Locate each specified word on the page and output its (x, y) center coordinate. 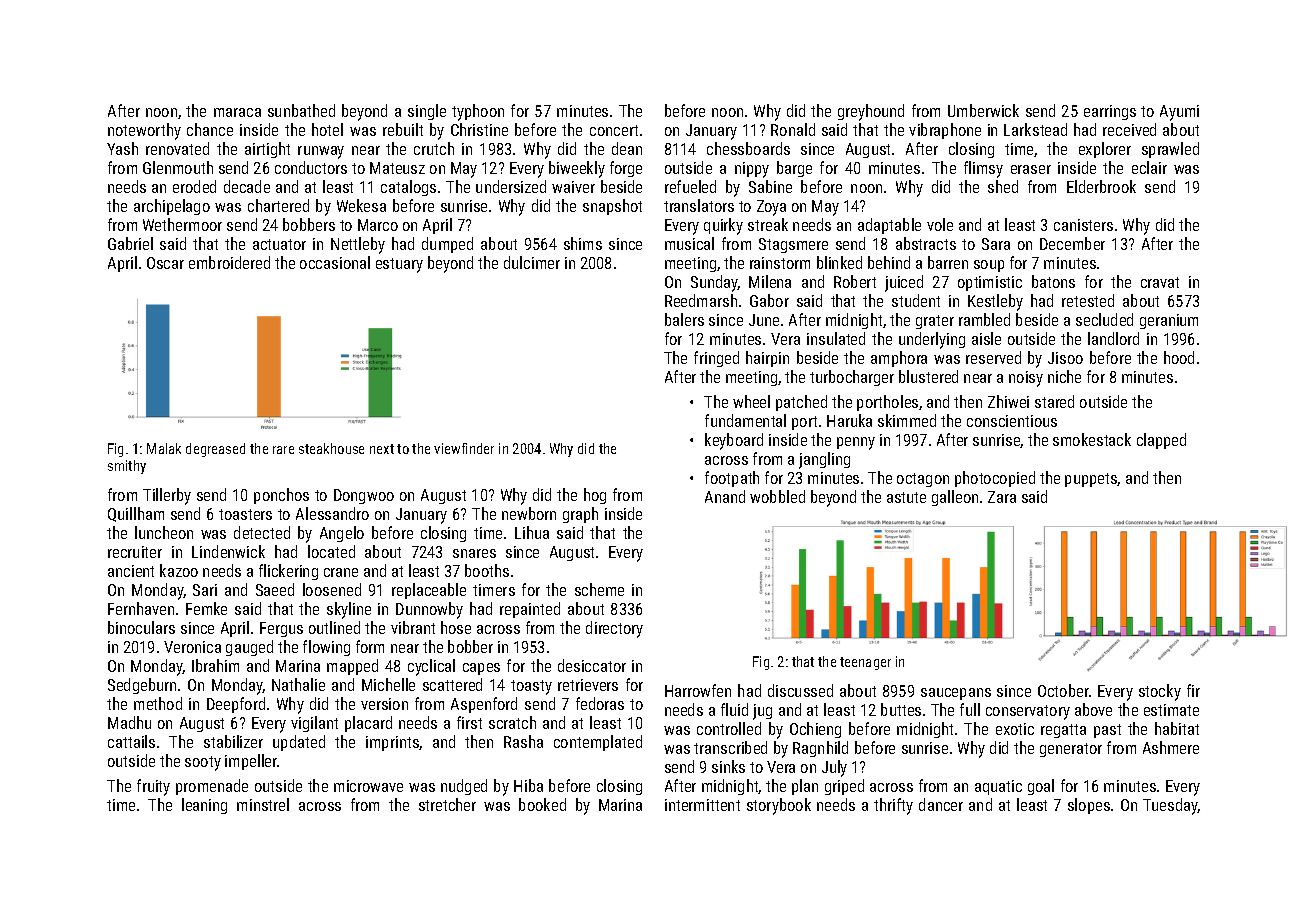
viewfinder (464, 448)
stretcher (447, 804)
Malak (164, 448)
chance (210, 129)
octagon (923, 480)
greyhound (871, 112)
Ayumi (1179, 113)
